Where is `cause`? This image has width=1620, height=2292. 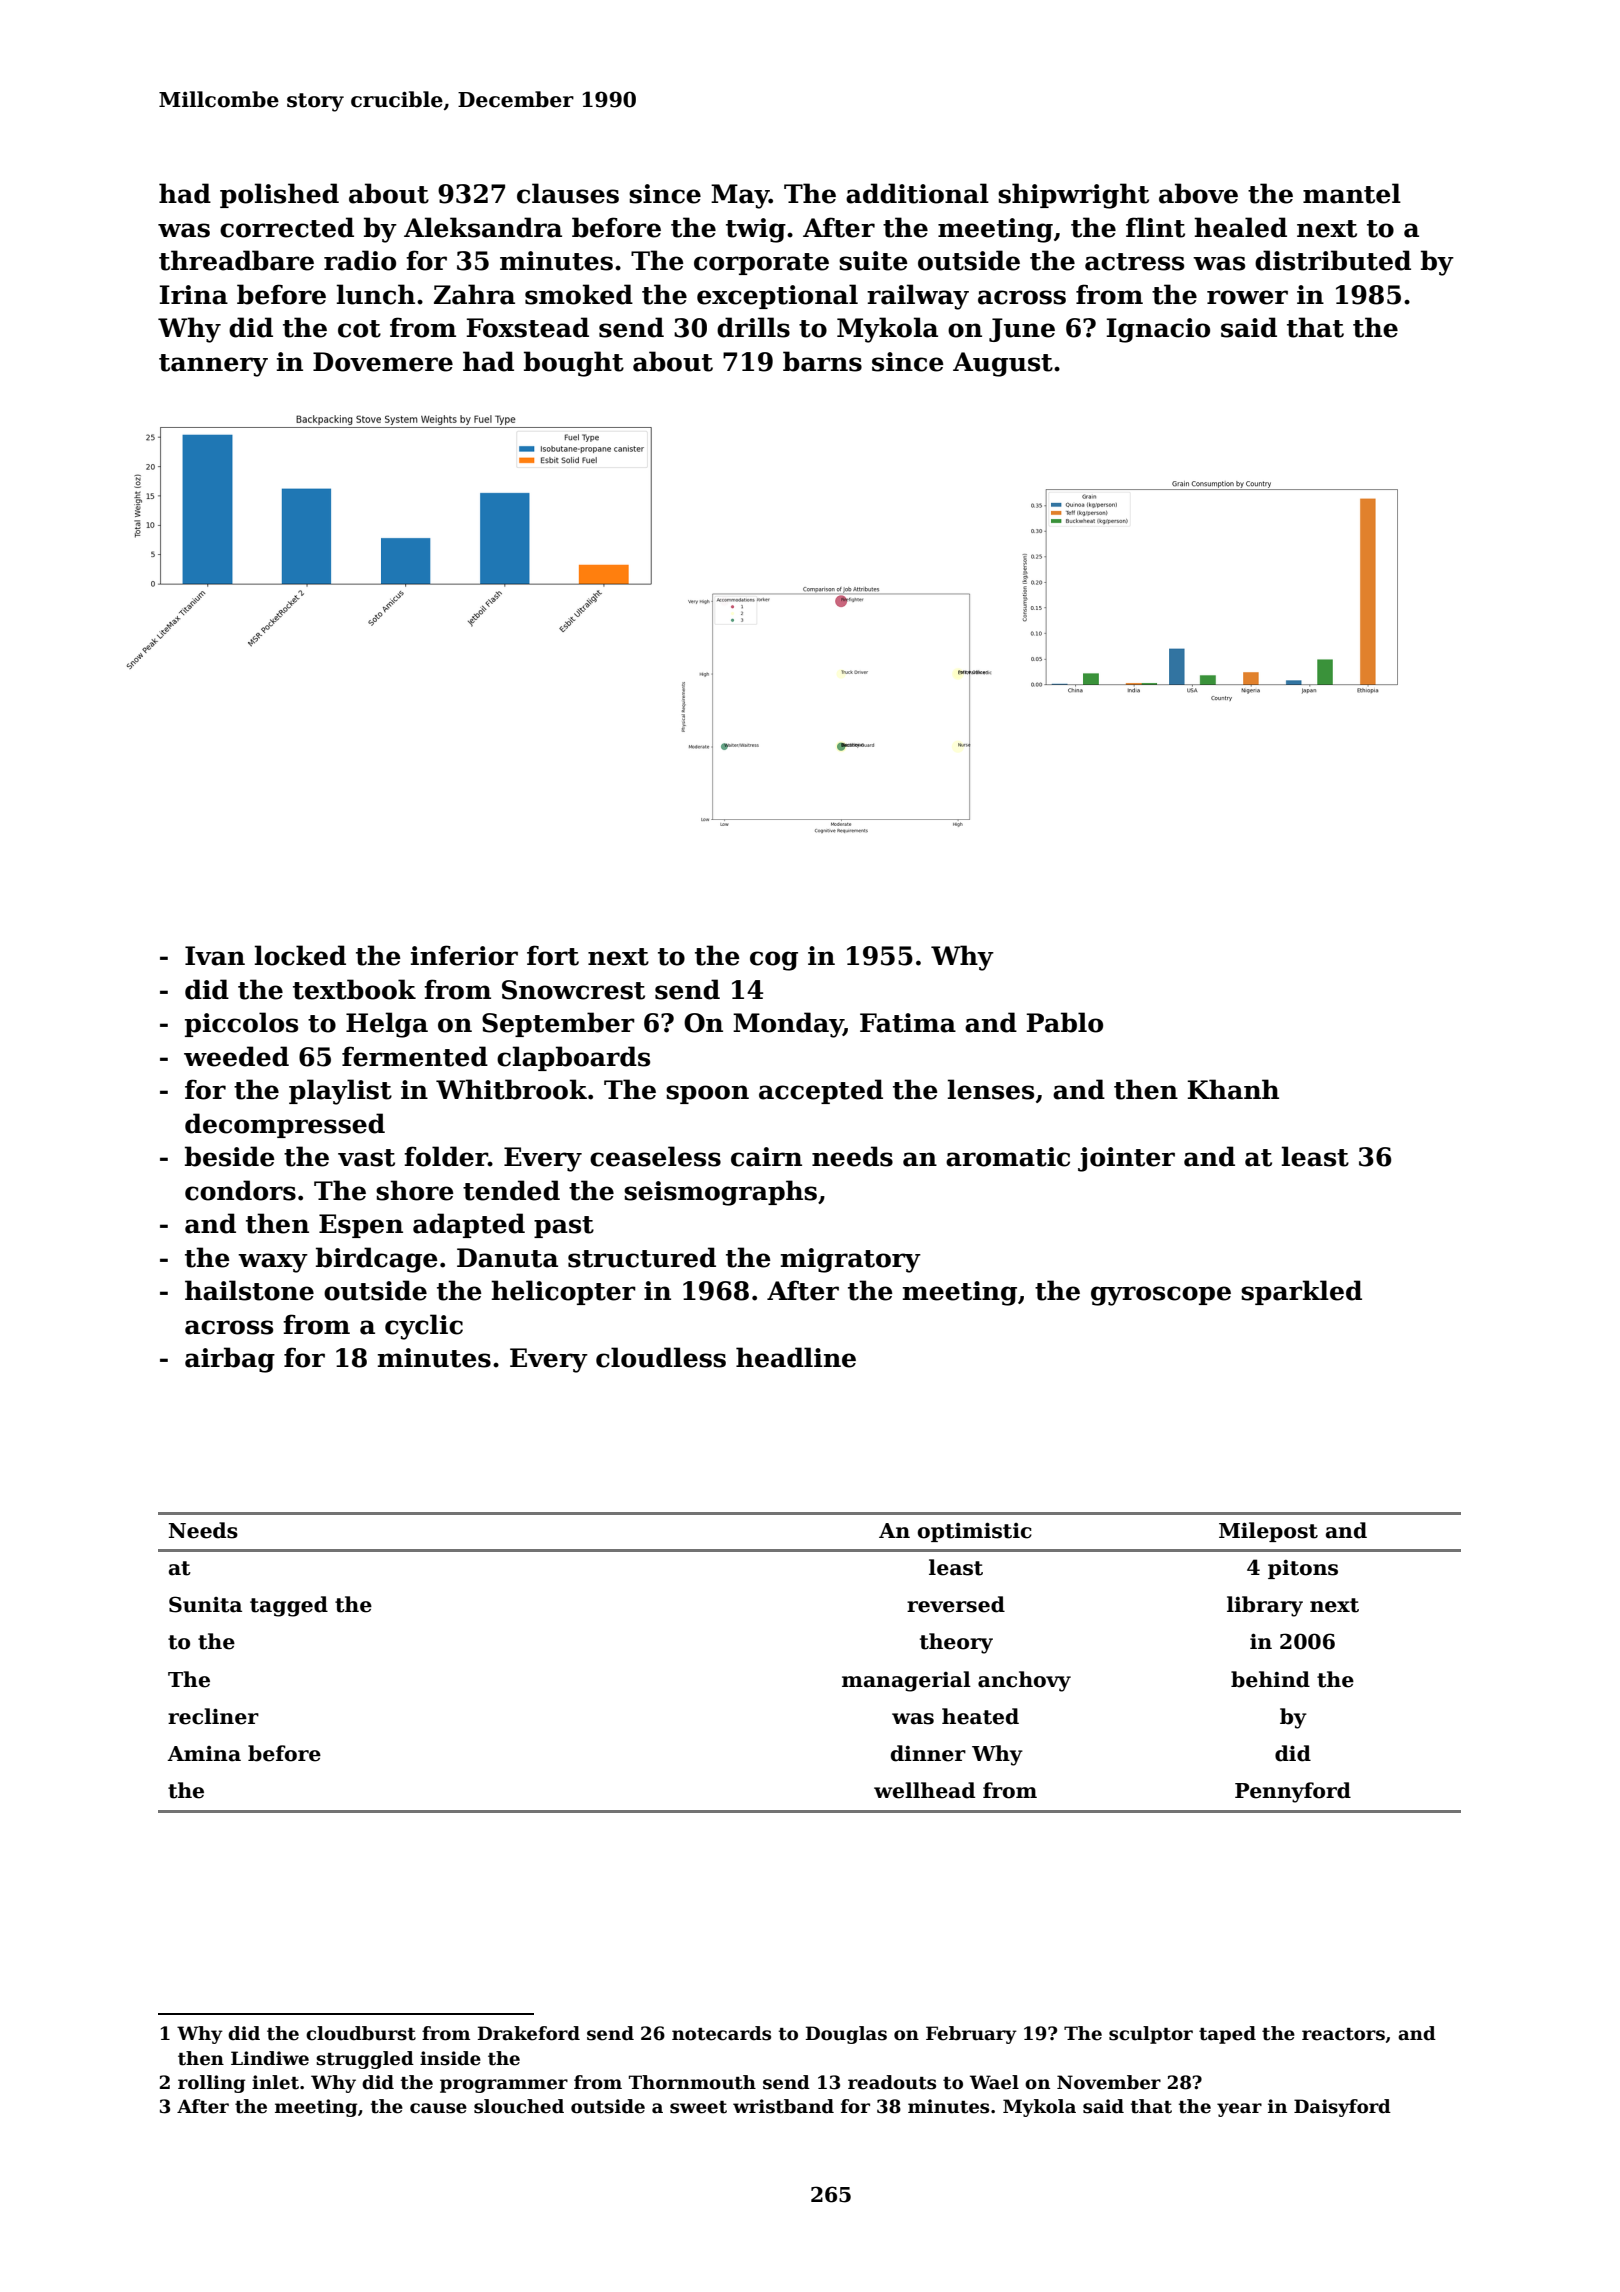 cause is located at coordinates (438, 2108).
